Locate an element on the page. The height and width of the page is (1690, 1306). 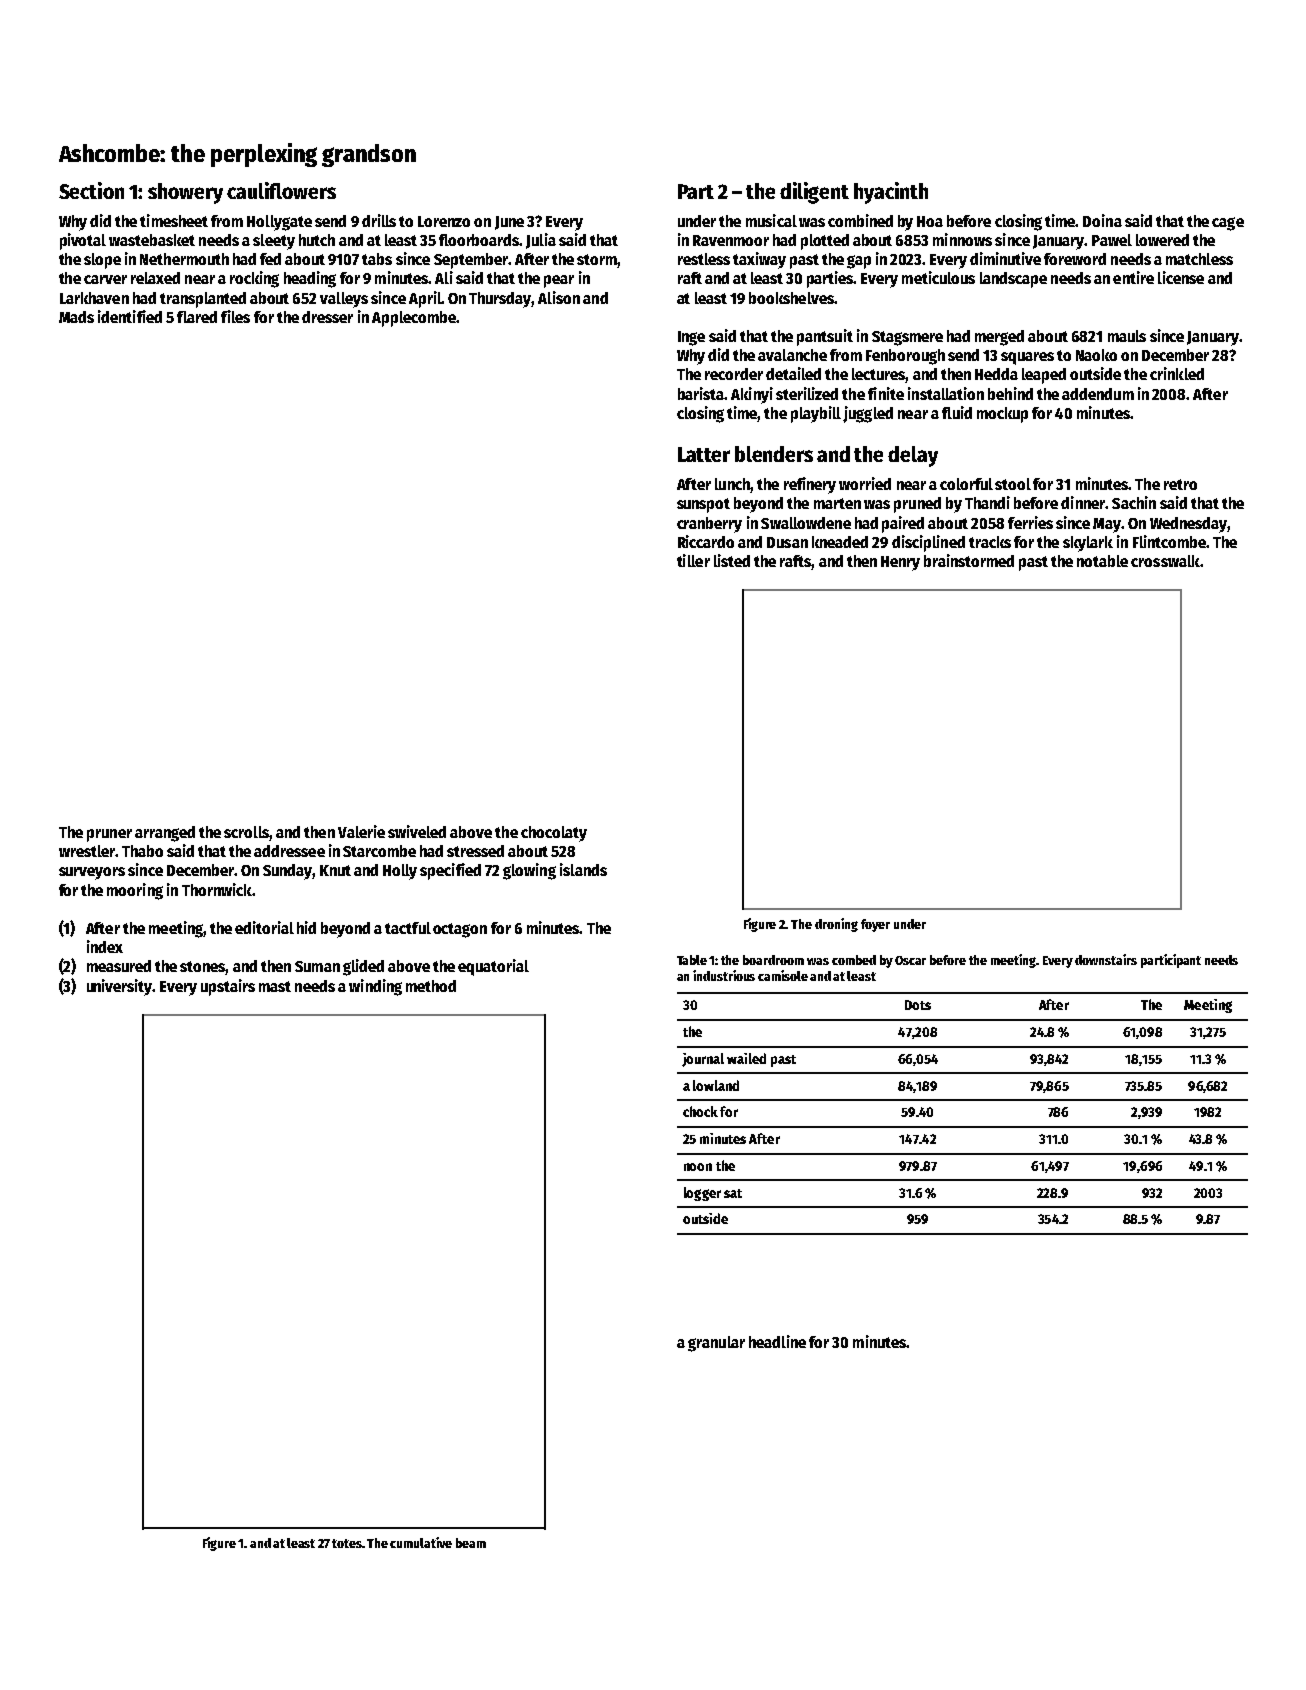
dresser is located at coordinates (327, 317).
